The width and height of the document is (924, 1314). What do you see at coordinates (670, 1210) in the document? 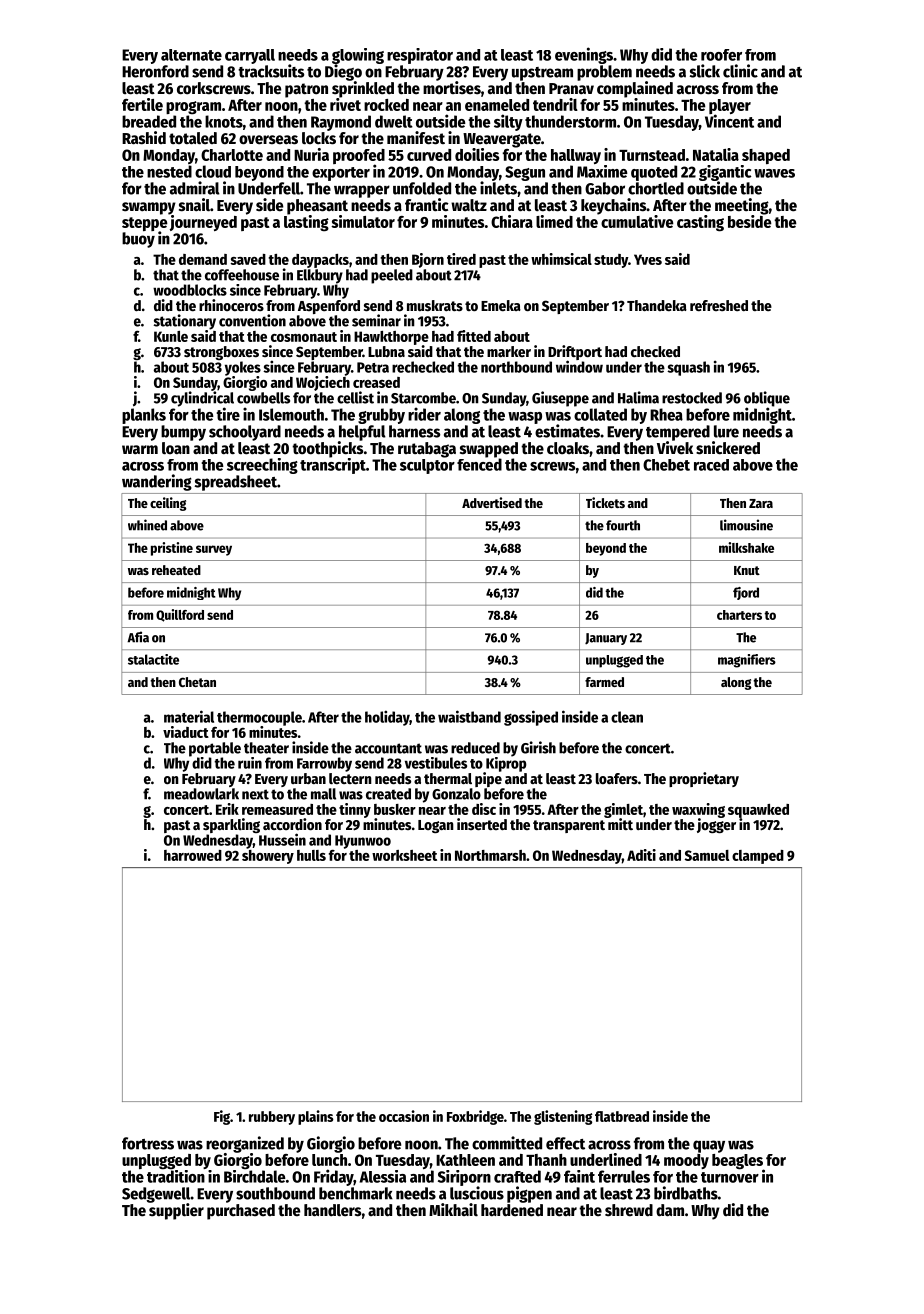
I see `dam` at bounding box center [670, 1210].
